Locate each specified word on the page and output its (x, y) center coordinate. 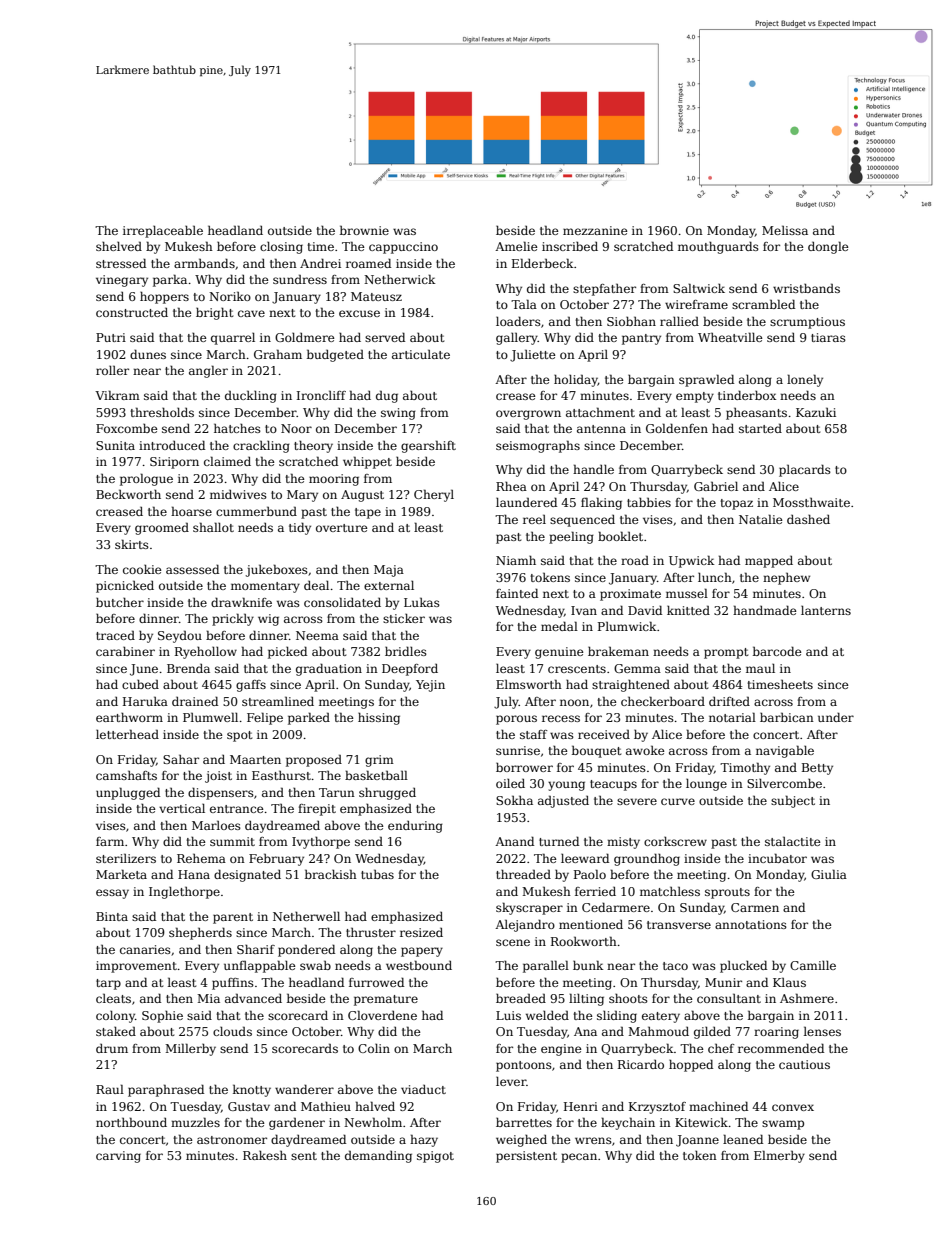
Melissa (785, 230)
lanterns (826, 610)
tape (368, 513)
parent (233, 918)
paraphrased (166, 1090)
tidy (300, 528)
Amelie (516, 246)
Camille (813, 965)
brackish (331, 874)
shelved (119, 246)
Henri (581, 1106)
